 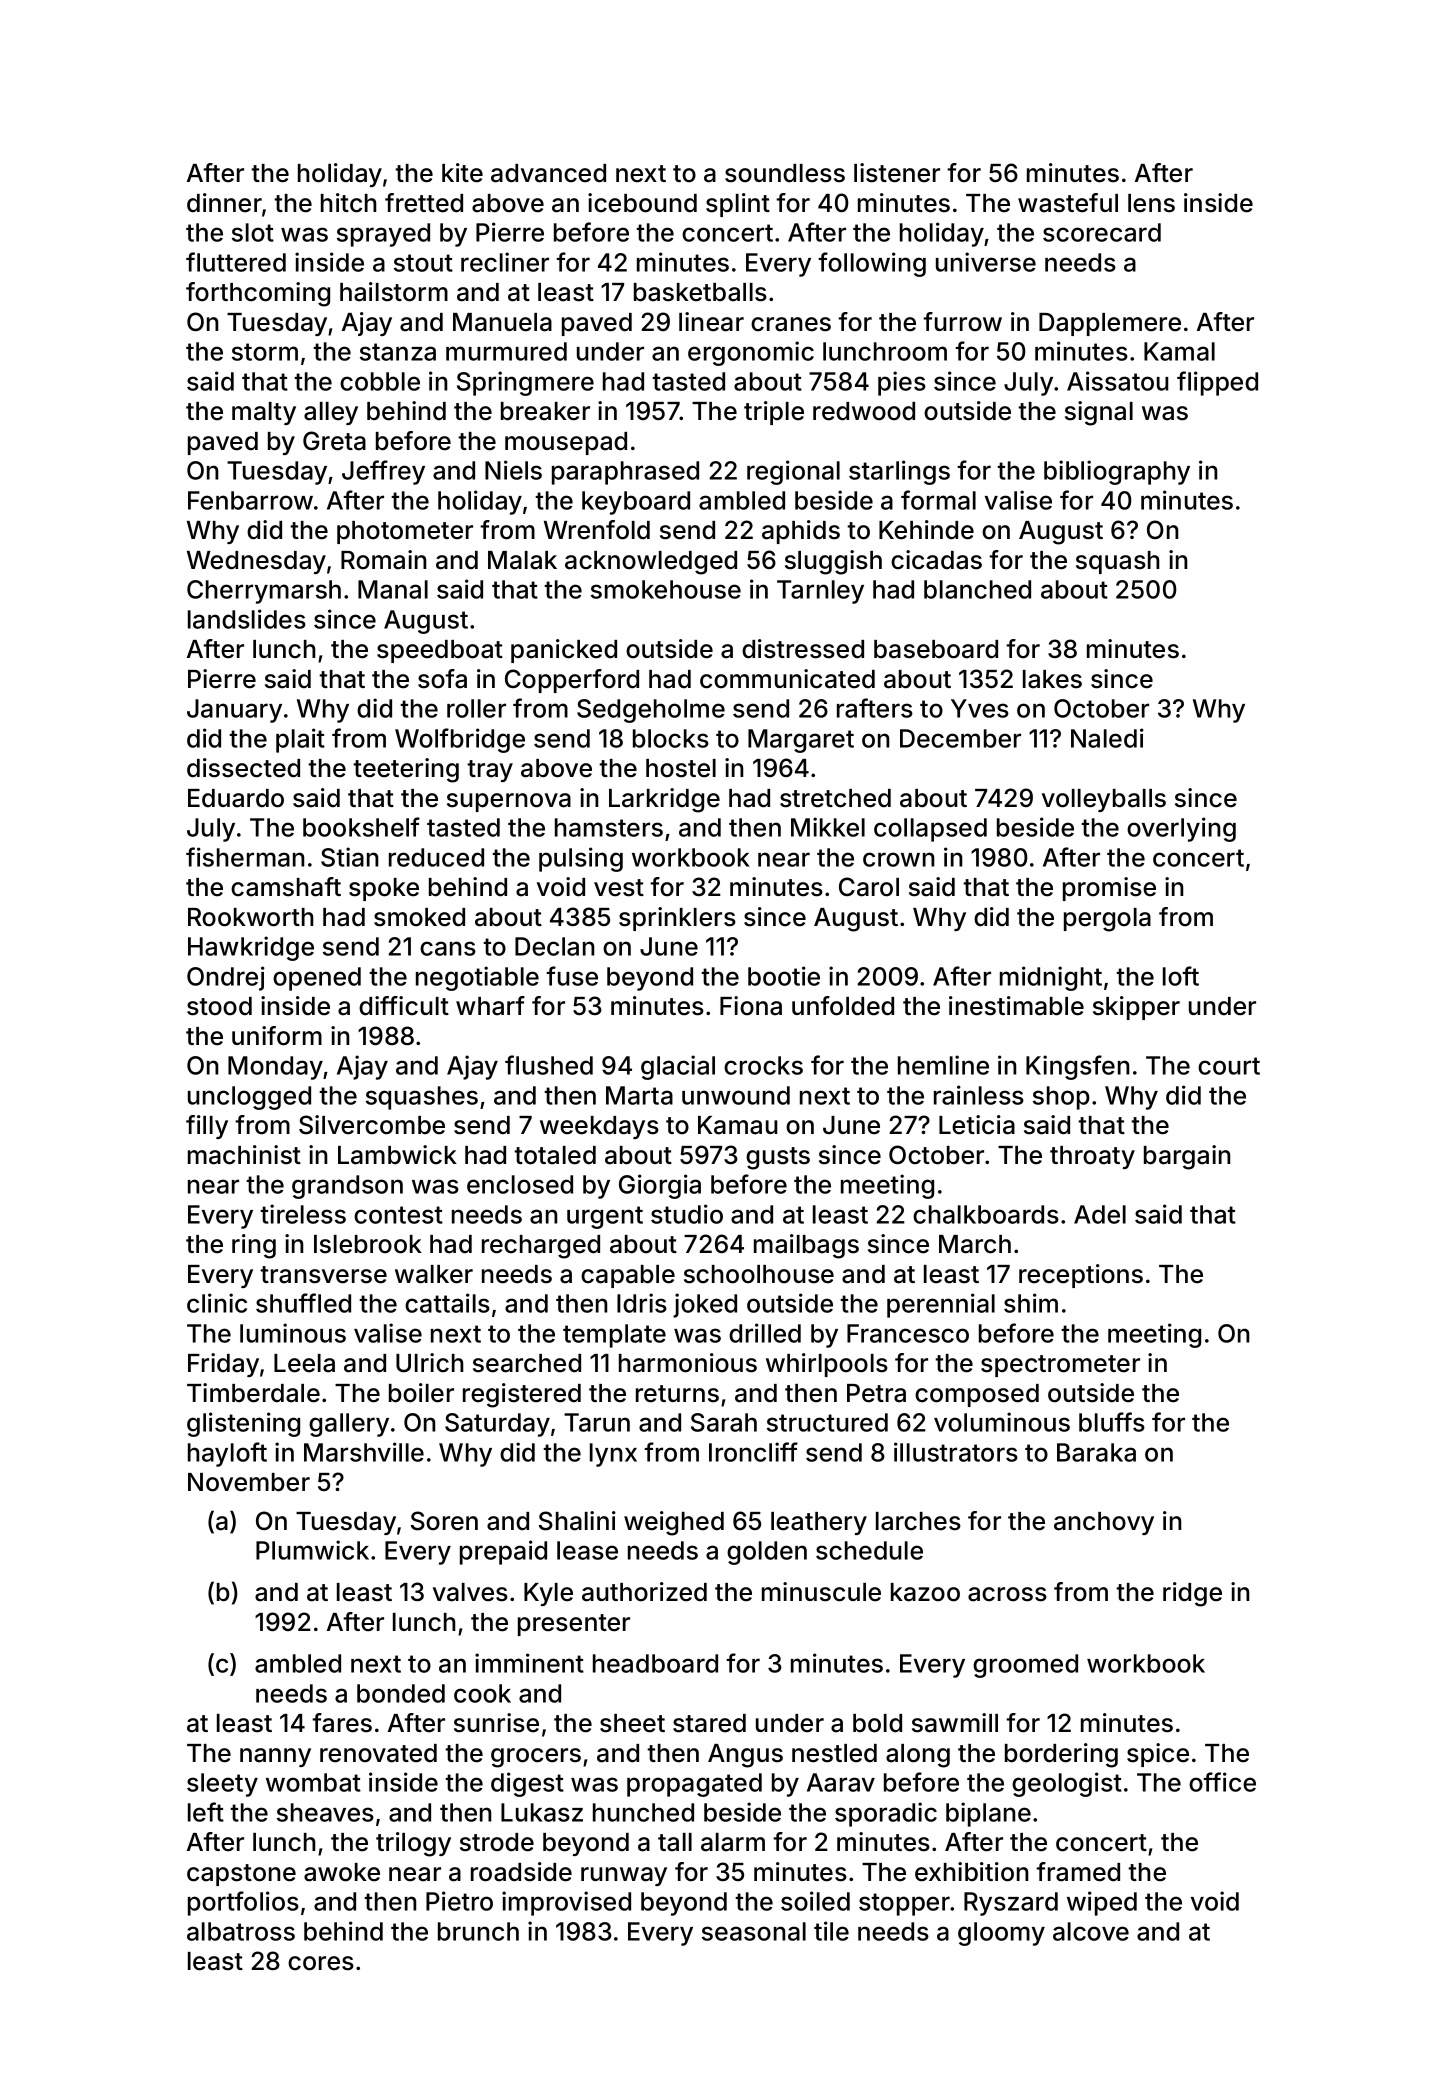 What do you see at coordinates (625, 473) in the screenshot?
I see `paraphrased` at bounding box center [625, 473].
